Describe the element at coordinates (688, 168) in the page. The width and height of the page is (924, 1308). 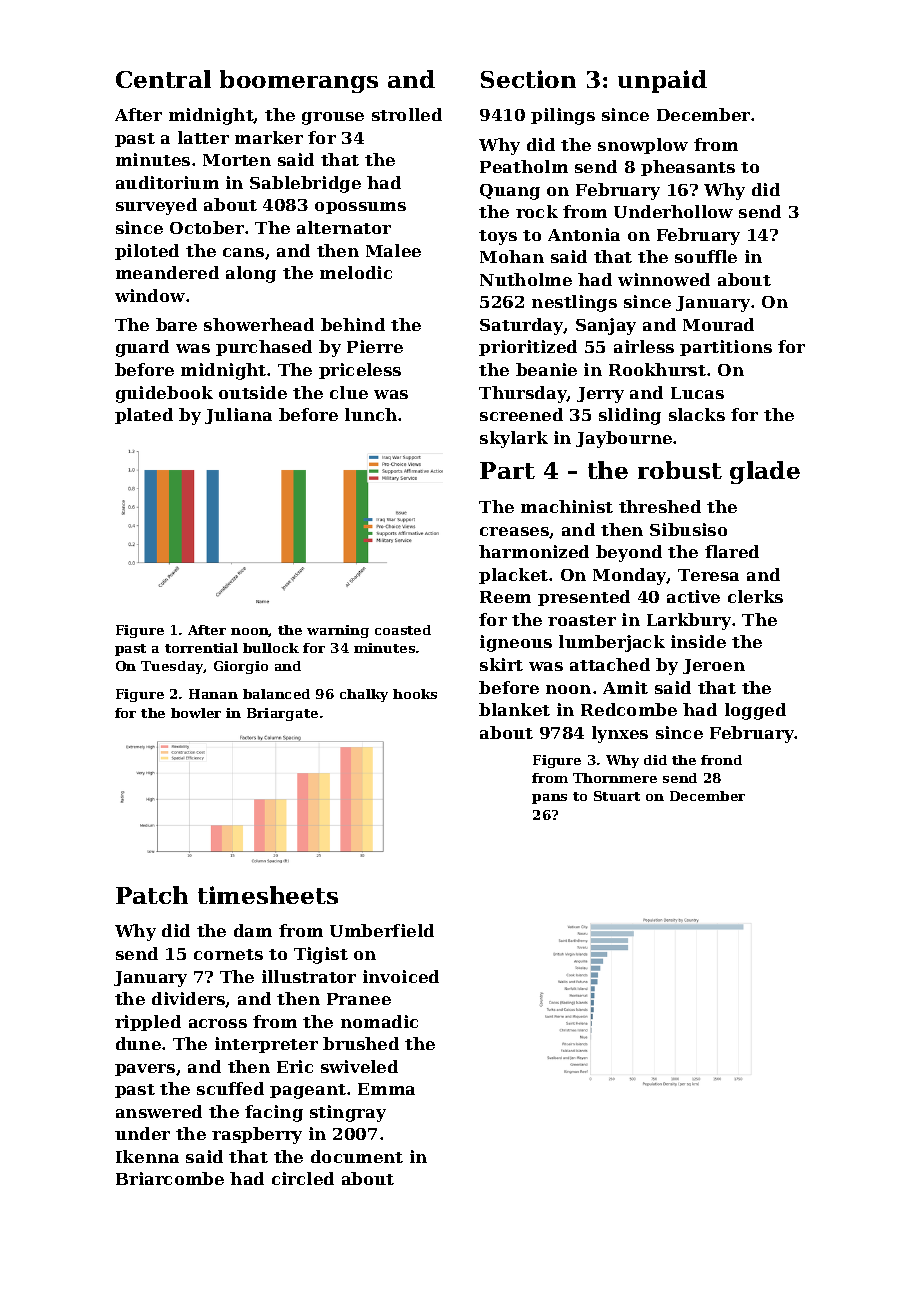
I see `pheasants` at that location.
